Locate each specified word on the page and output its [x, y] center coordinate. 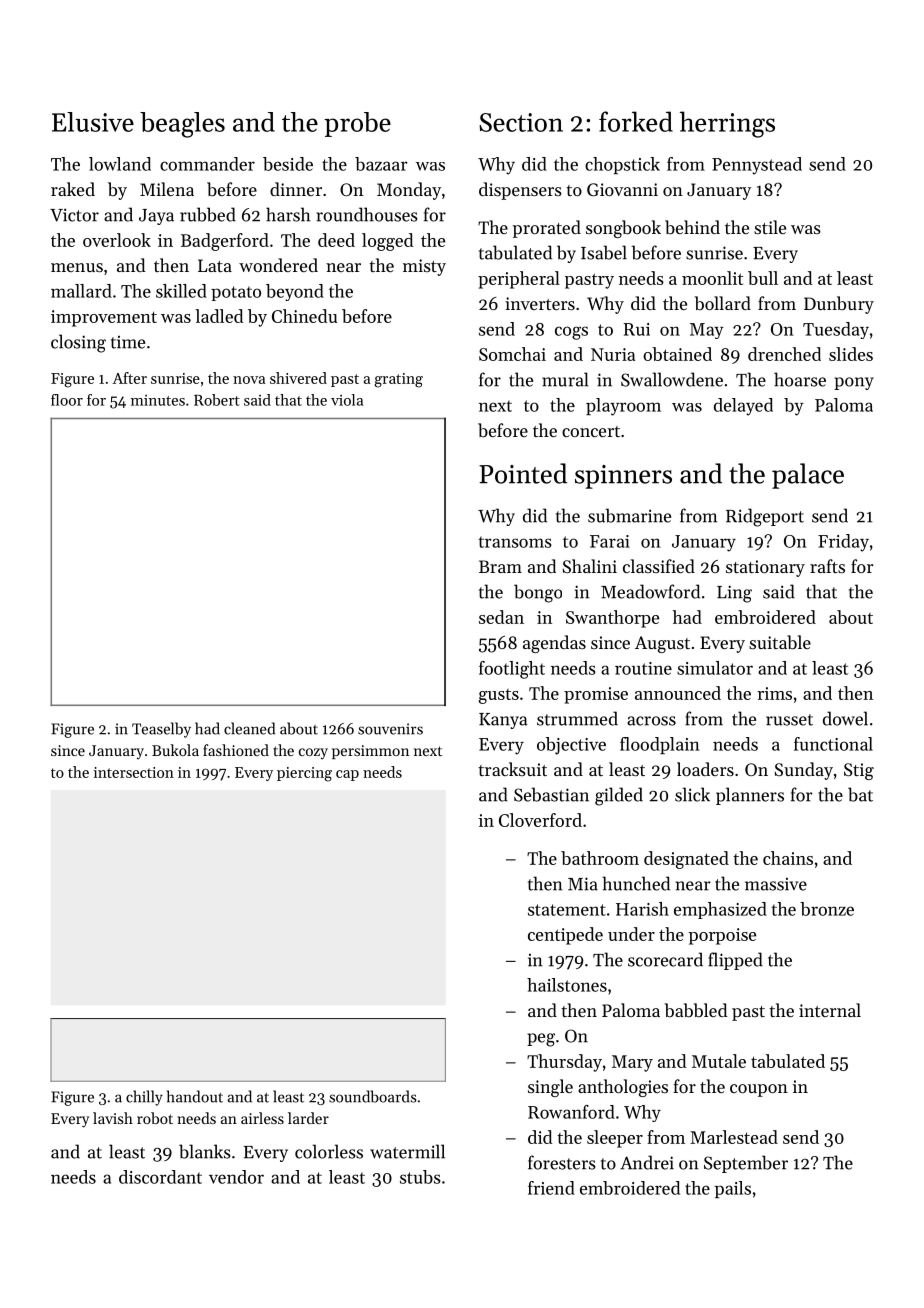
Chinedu [304, 316]
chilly [144, 1098]
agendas [554, 644]
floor [67, 400]
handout [195, 1096]
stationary [765, 568]
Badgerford [225, 242]
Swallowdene [672, 379]
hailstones [567, 985]
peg [541, 1040]
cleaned [249, 728]
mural [565, 379]
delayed [743, 407]
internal [830, 1010]
